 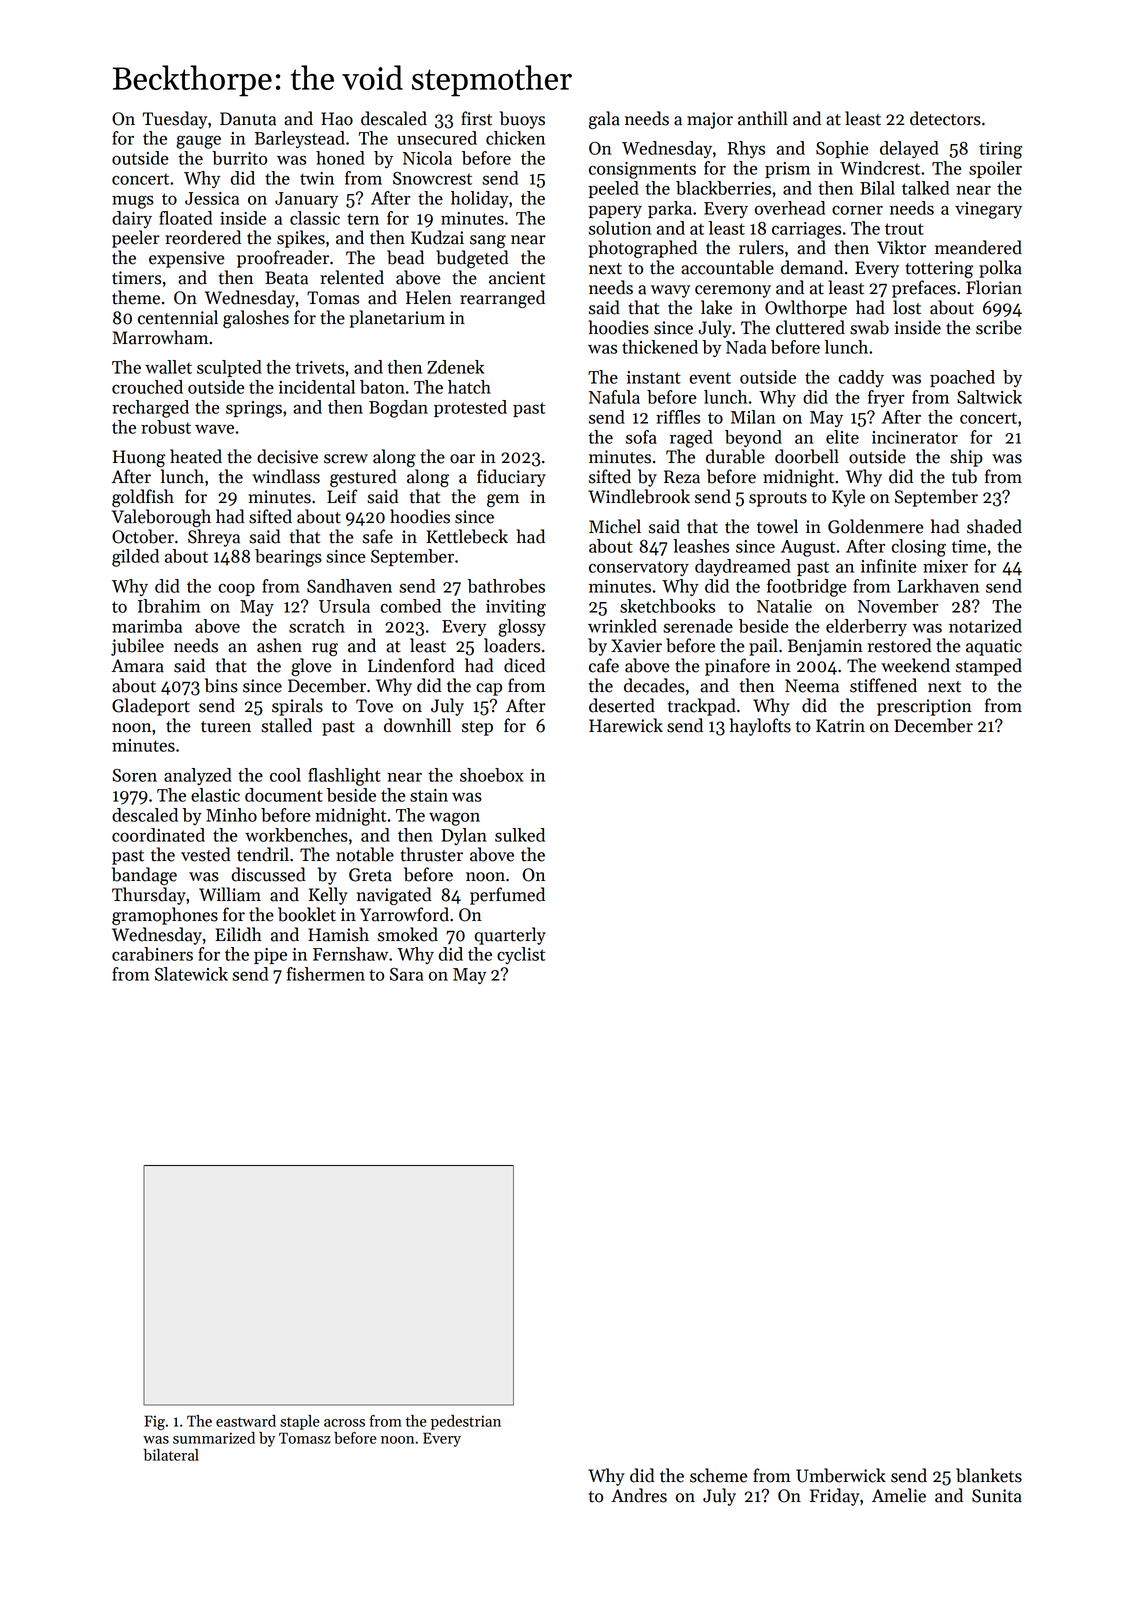 What do you see at coordinates (760, 727) in the image?
I see `haylofts` at bounding box center [760, 727].
